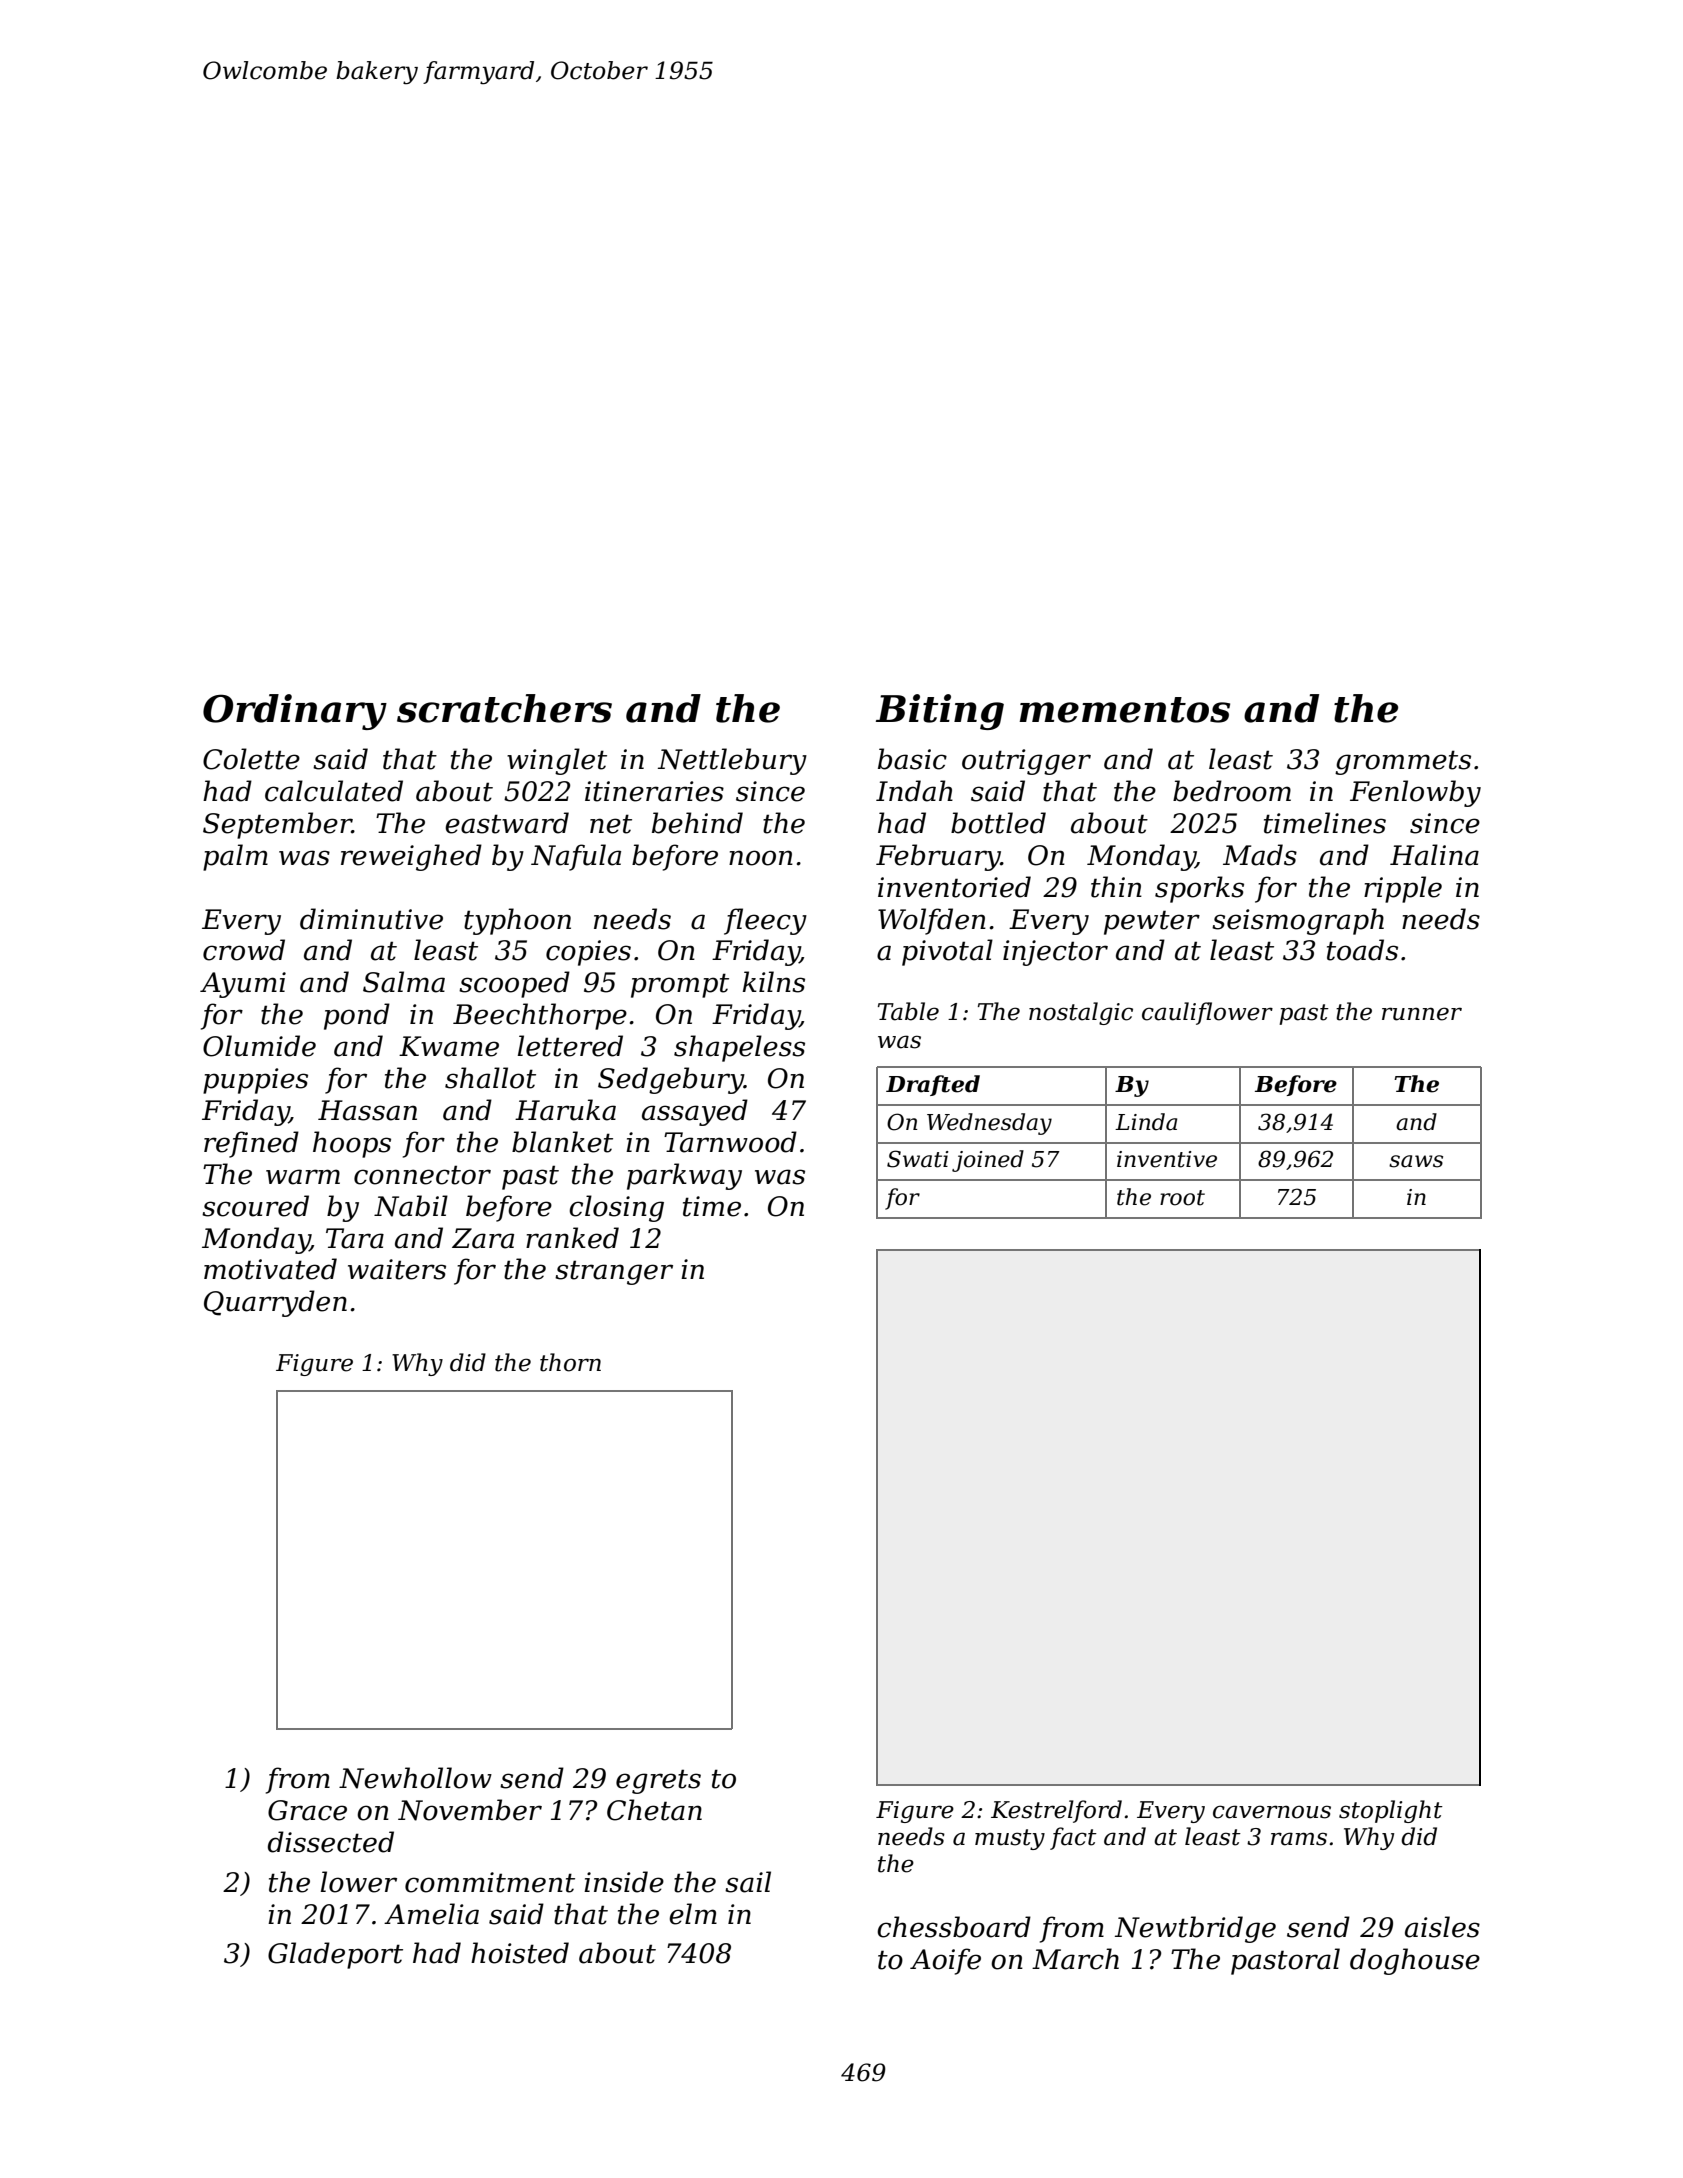 The height and width of the screenshot is (2178, 1683). What do you see at coordinates (1010, 1839) in the screenshot?
I see `musty` at bounding box center [1010, 1839].
